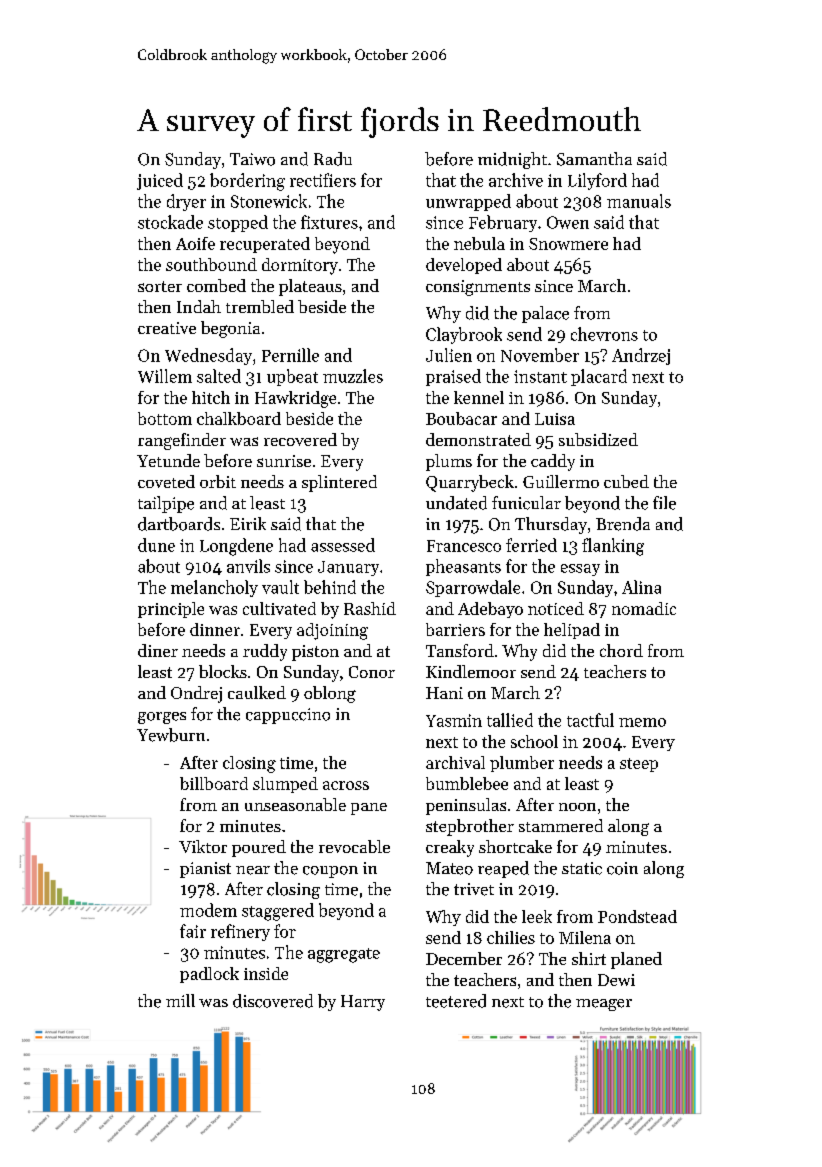 The height and width of the screenshot is (1167, 822). Describe the element at coordinates (240, 932) in the screenshot. I see `refinery` at that location.
